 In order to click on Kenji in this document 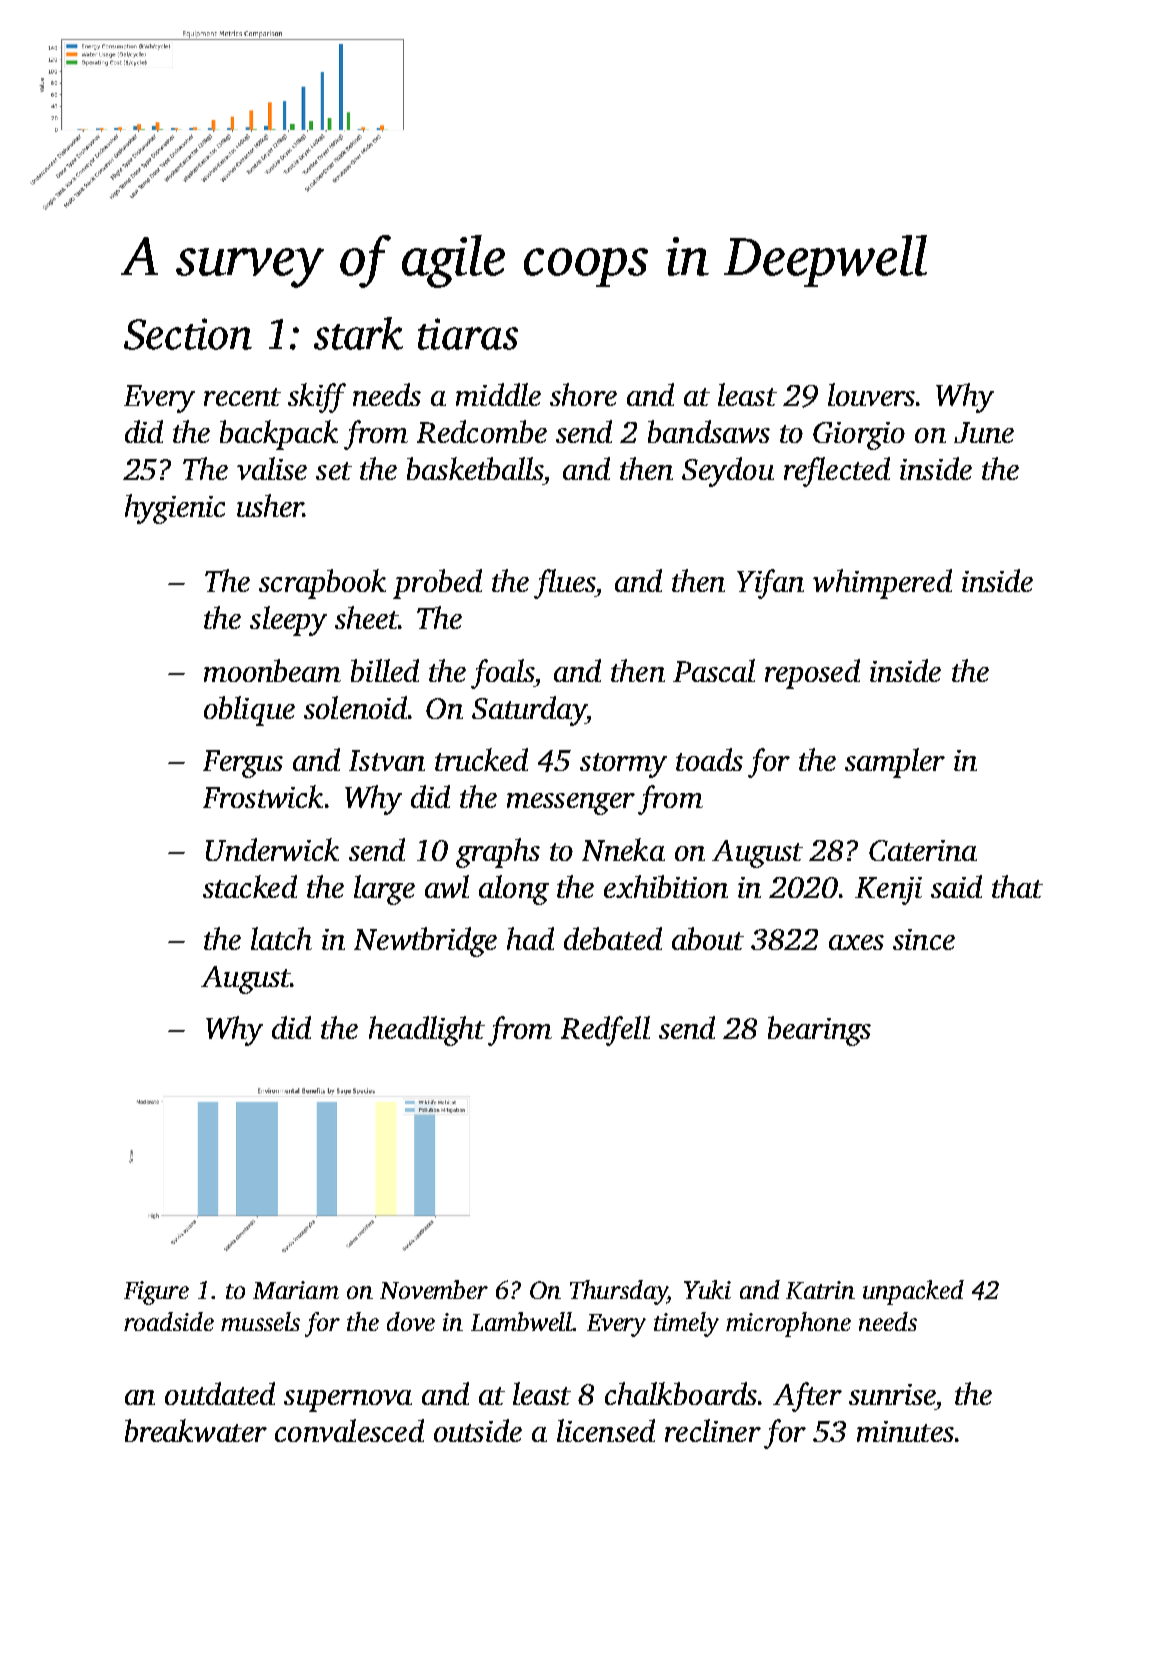, I will do `click(888, 891)`.
